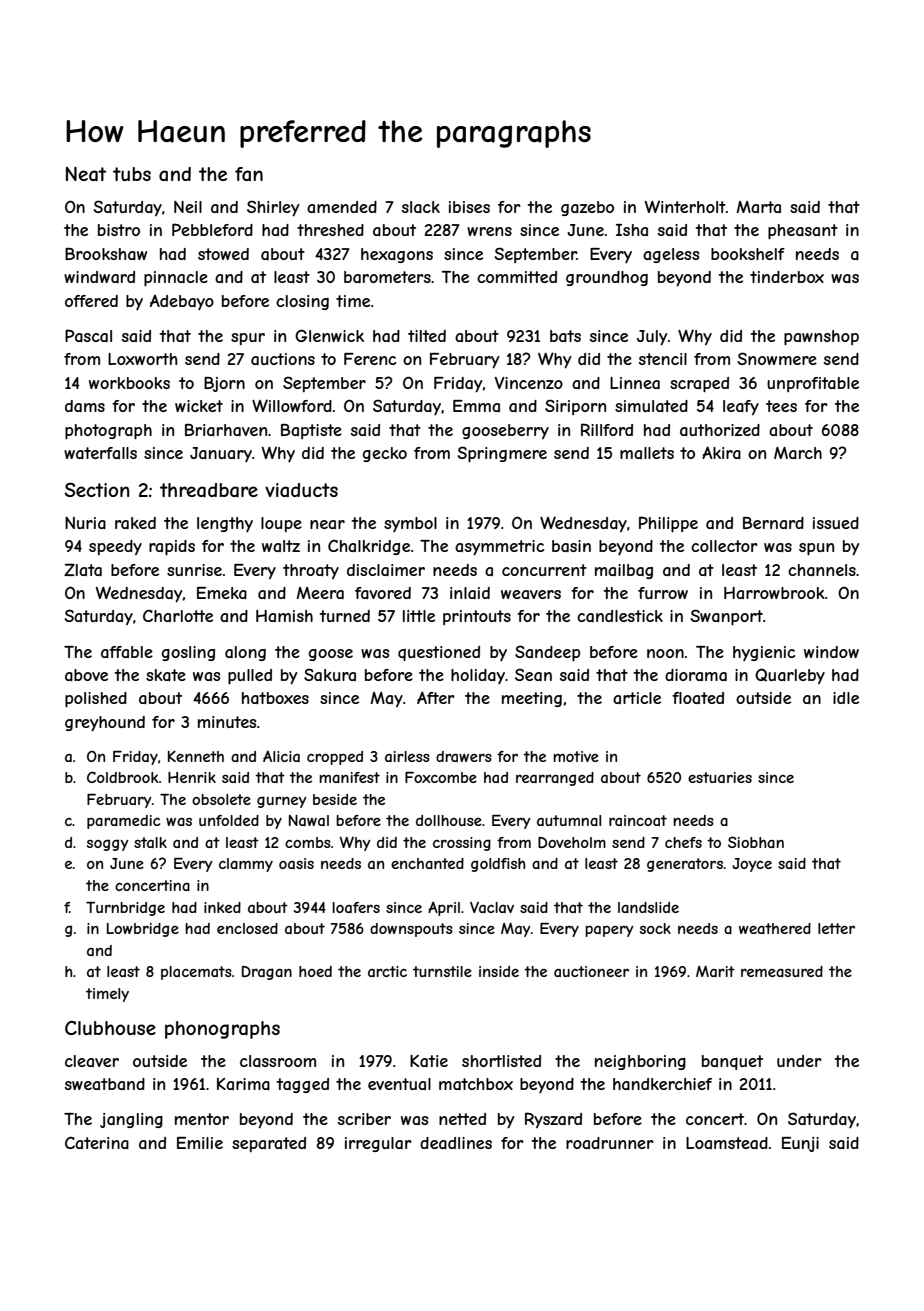 Image resolution: width=924 pixels, height=1311 pixels. What do you see at coordinates (427, 336) in the document?
I see `tilted` at bounding box center [427, 336].
